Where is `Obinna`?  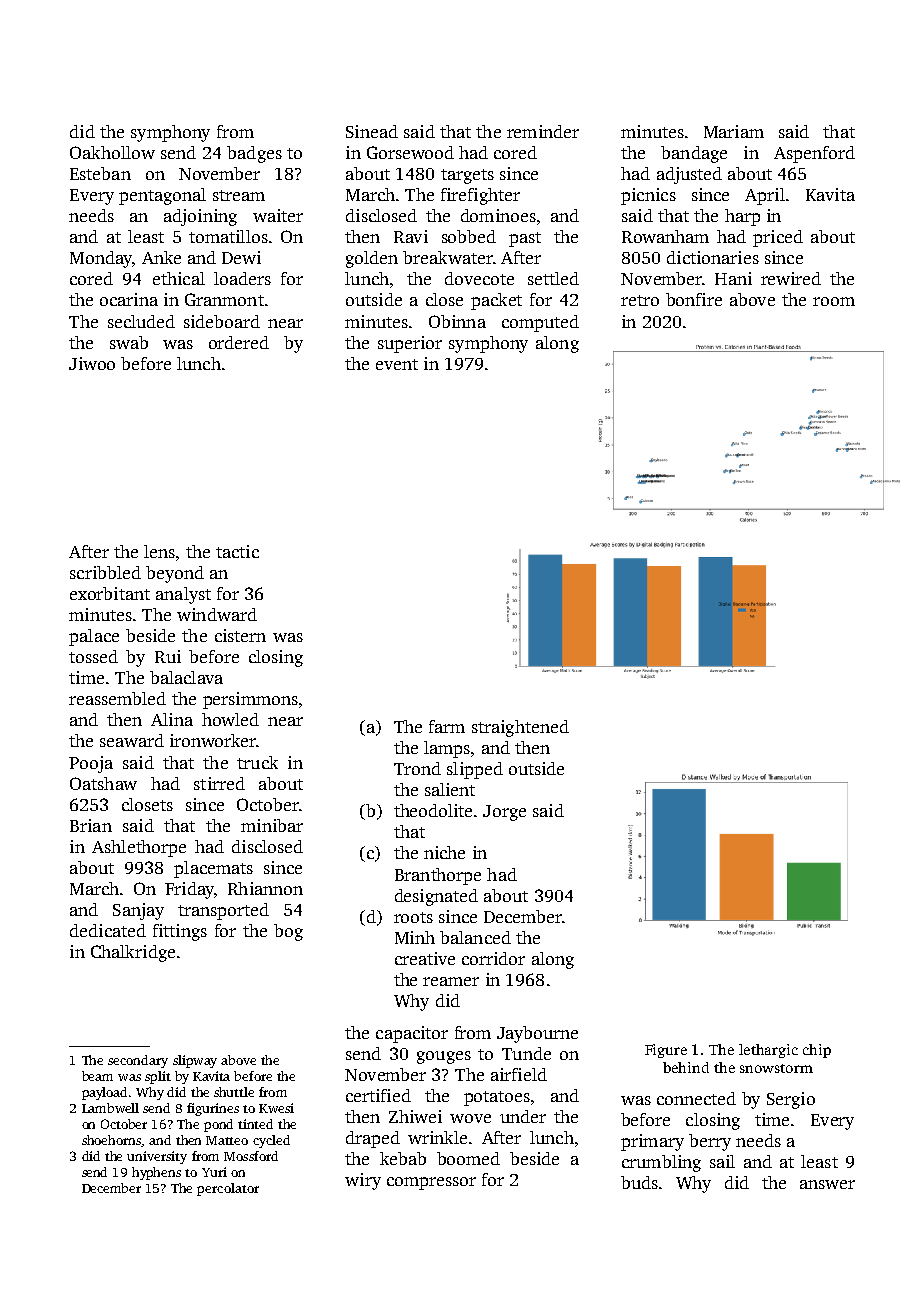 Obinna is located at coordinates (457, 321).
